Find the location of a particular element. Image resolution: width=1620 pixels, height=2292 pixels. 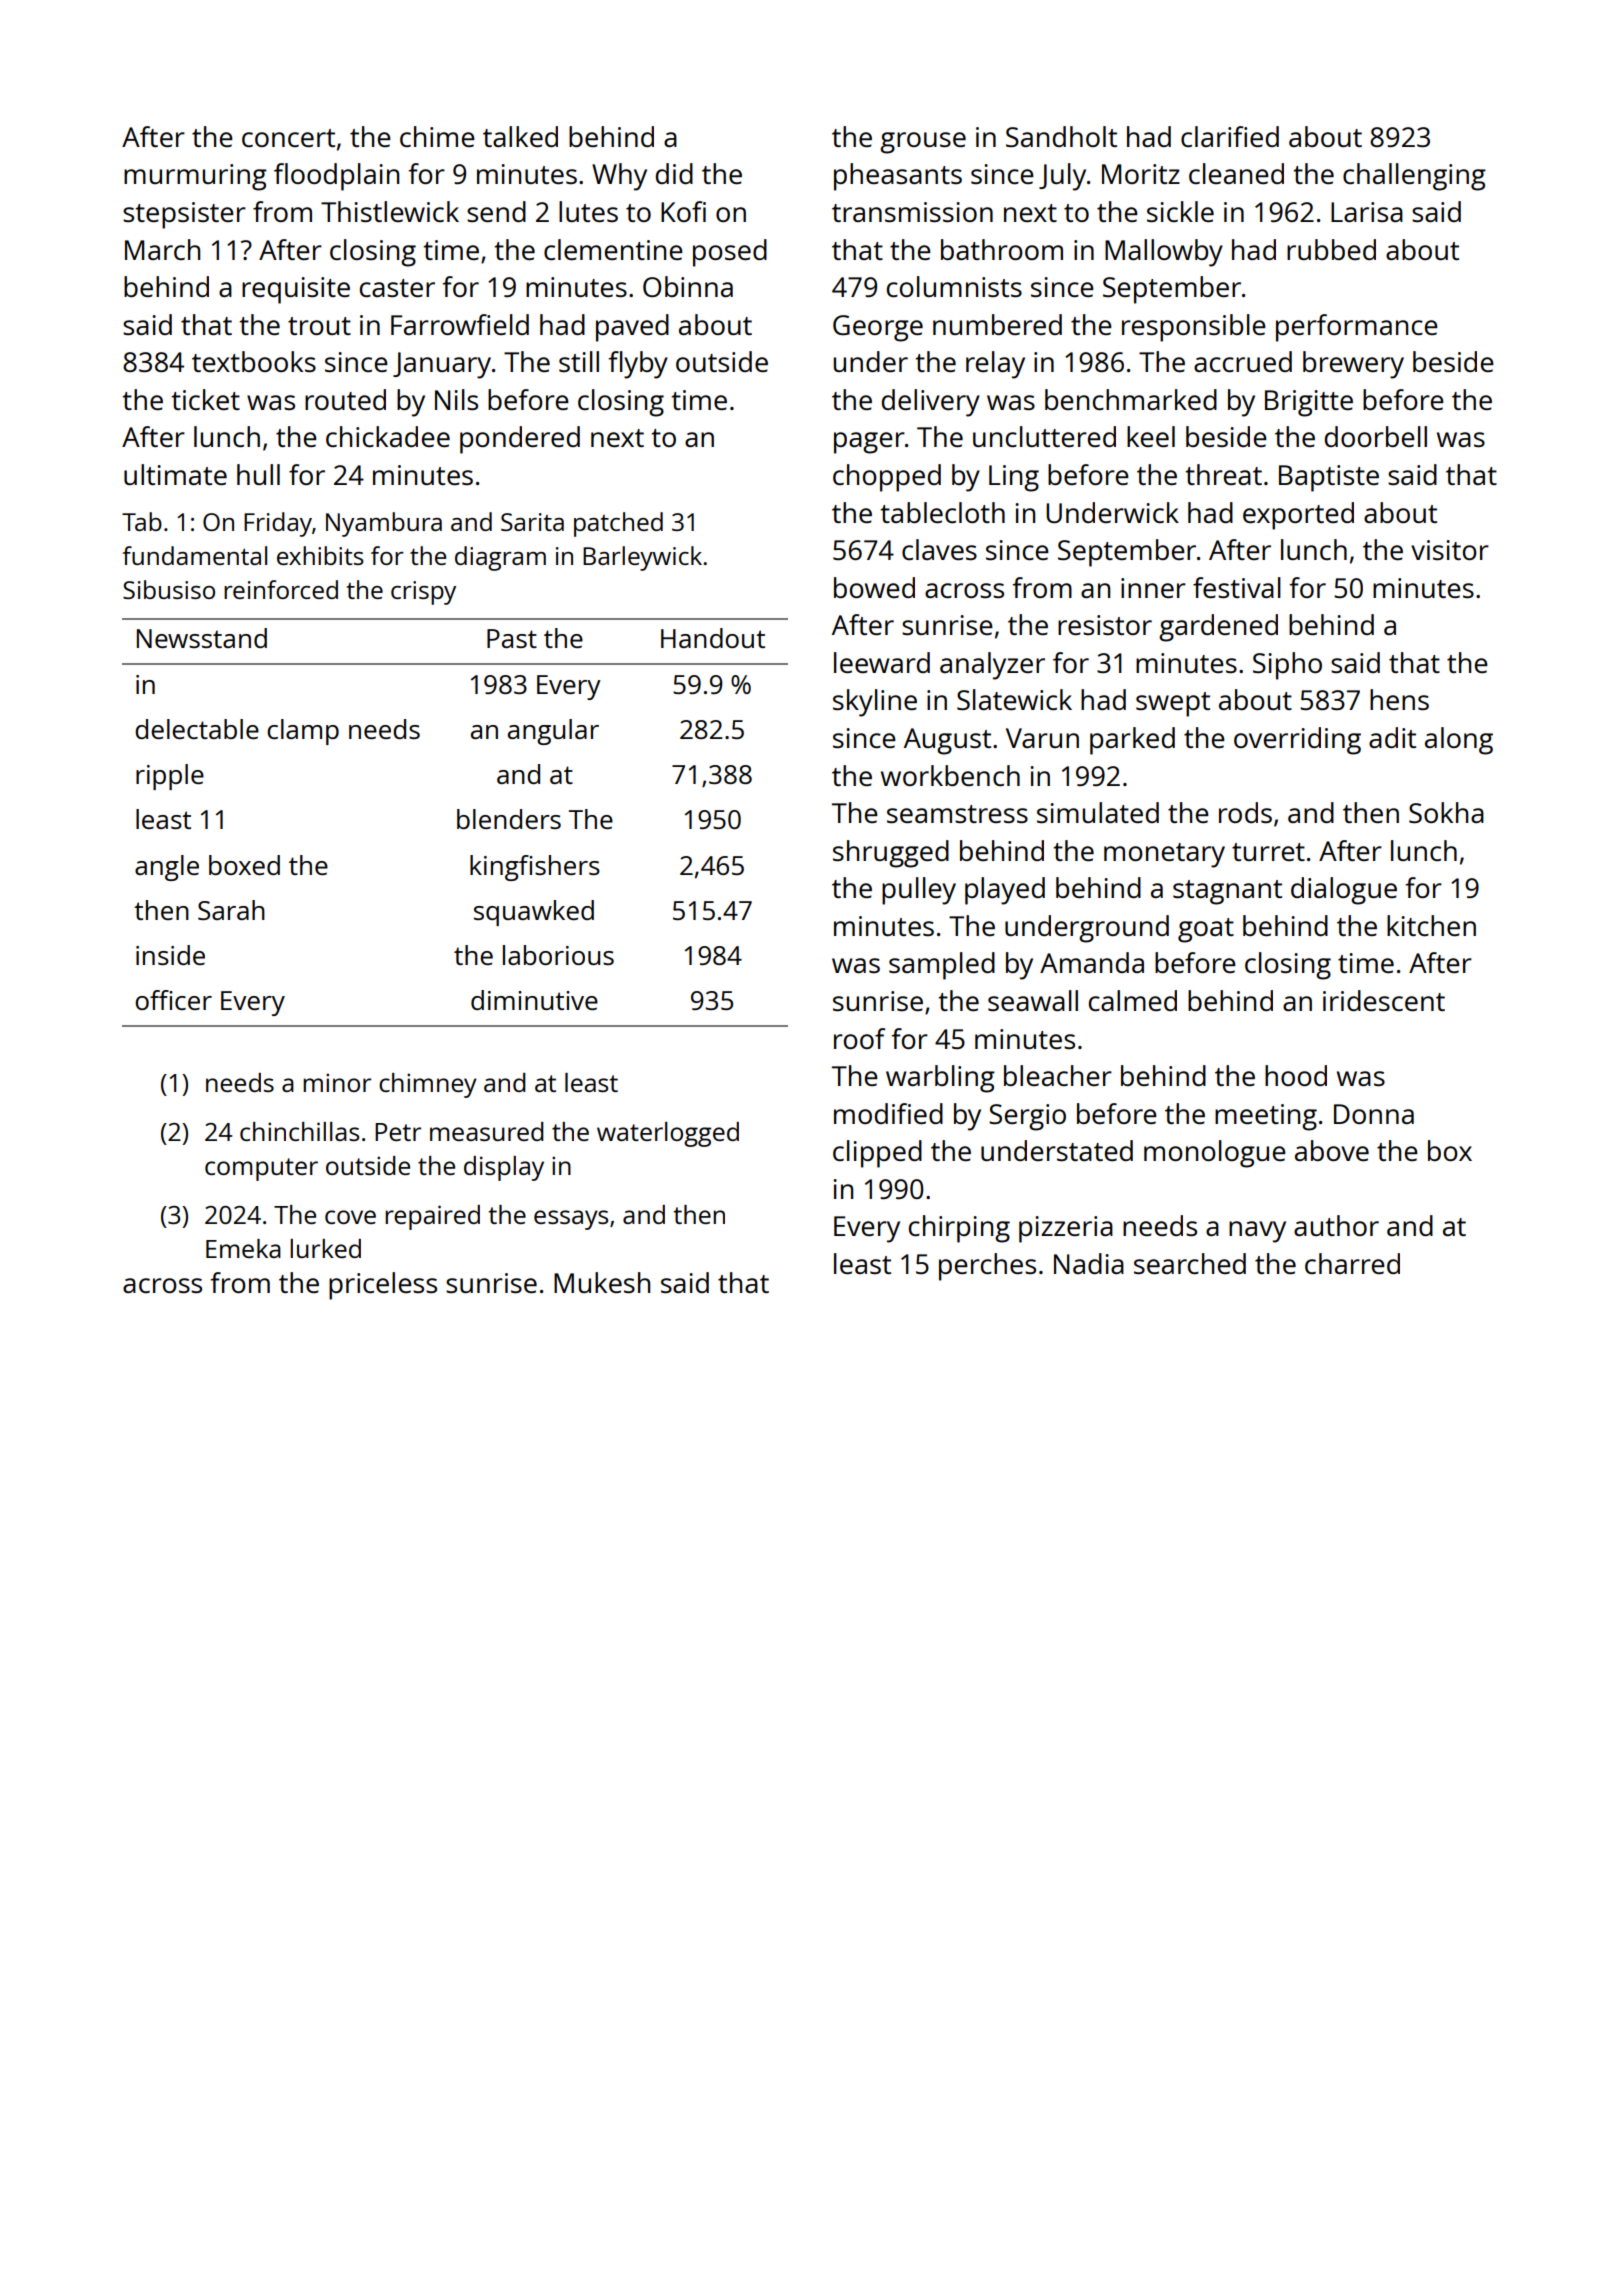

threat is located at coordinates (1223, 474).
